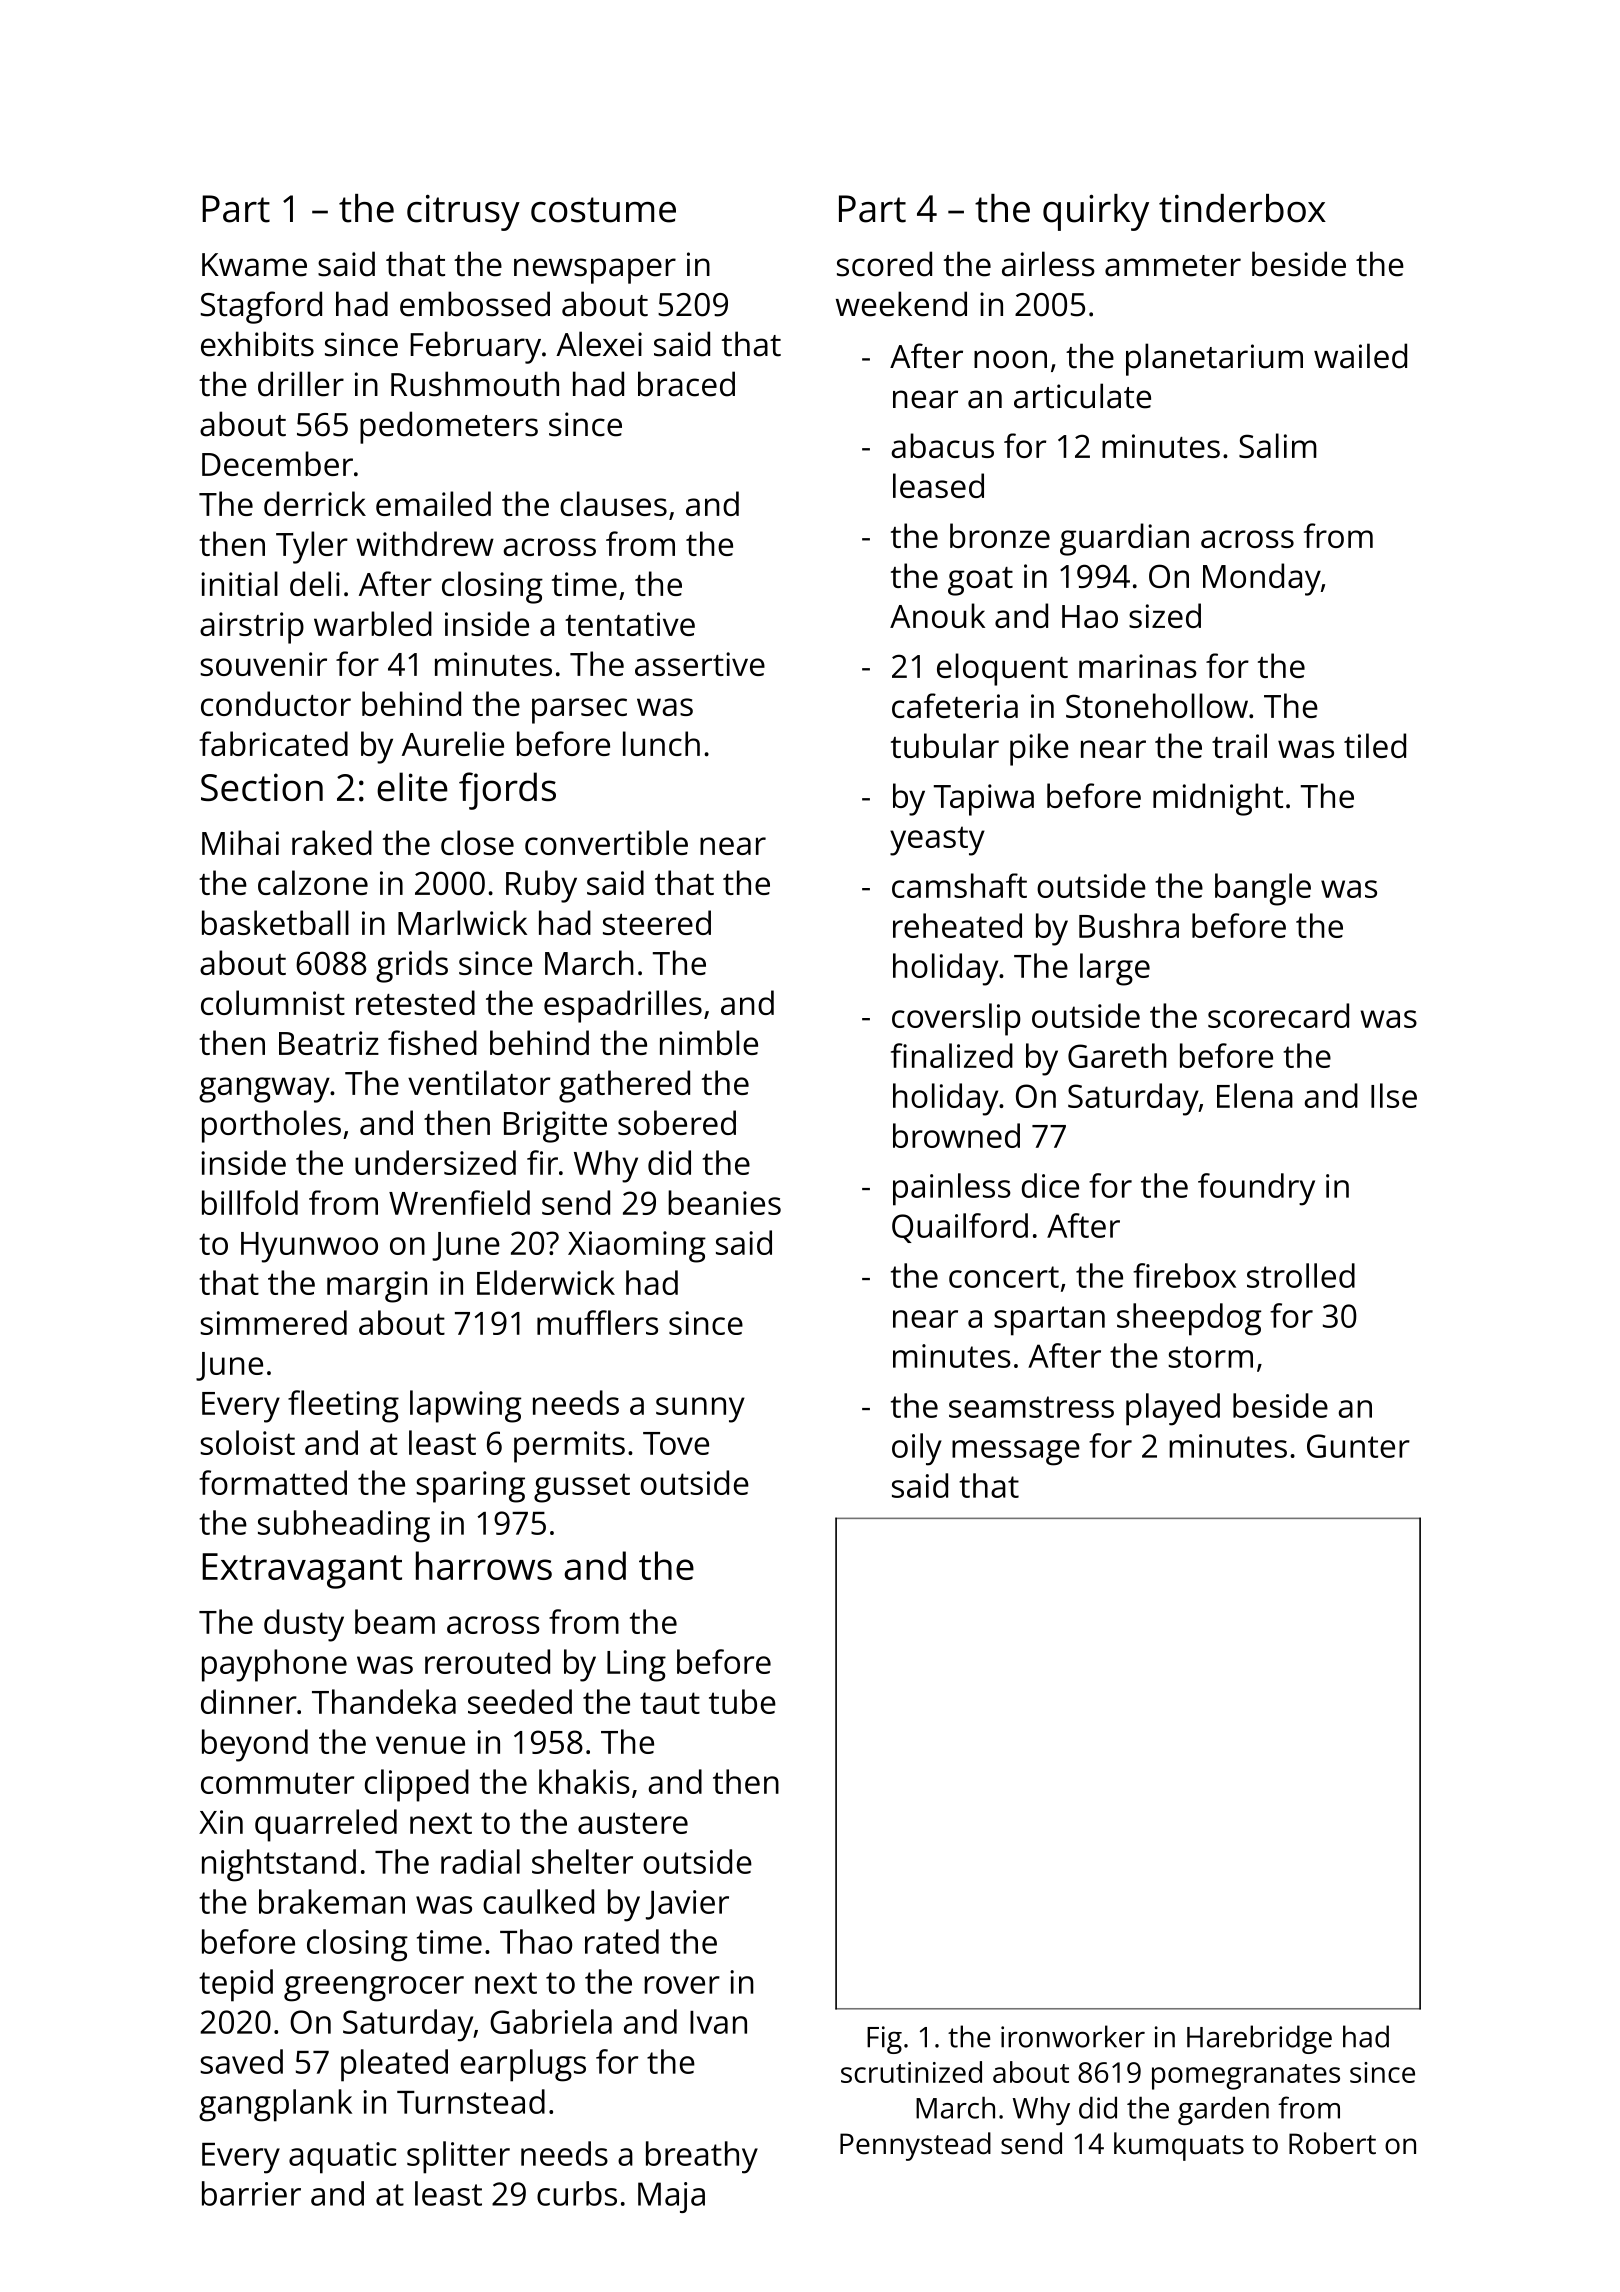 The image size is (1620, 2292). I want to click on midnight, so click(1218, 799).
